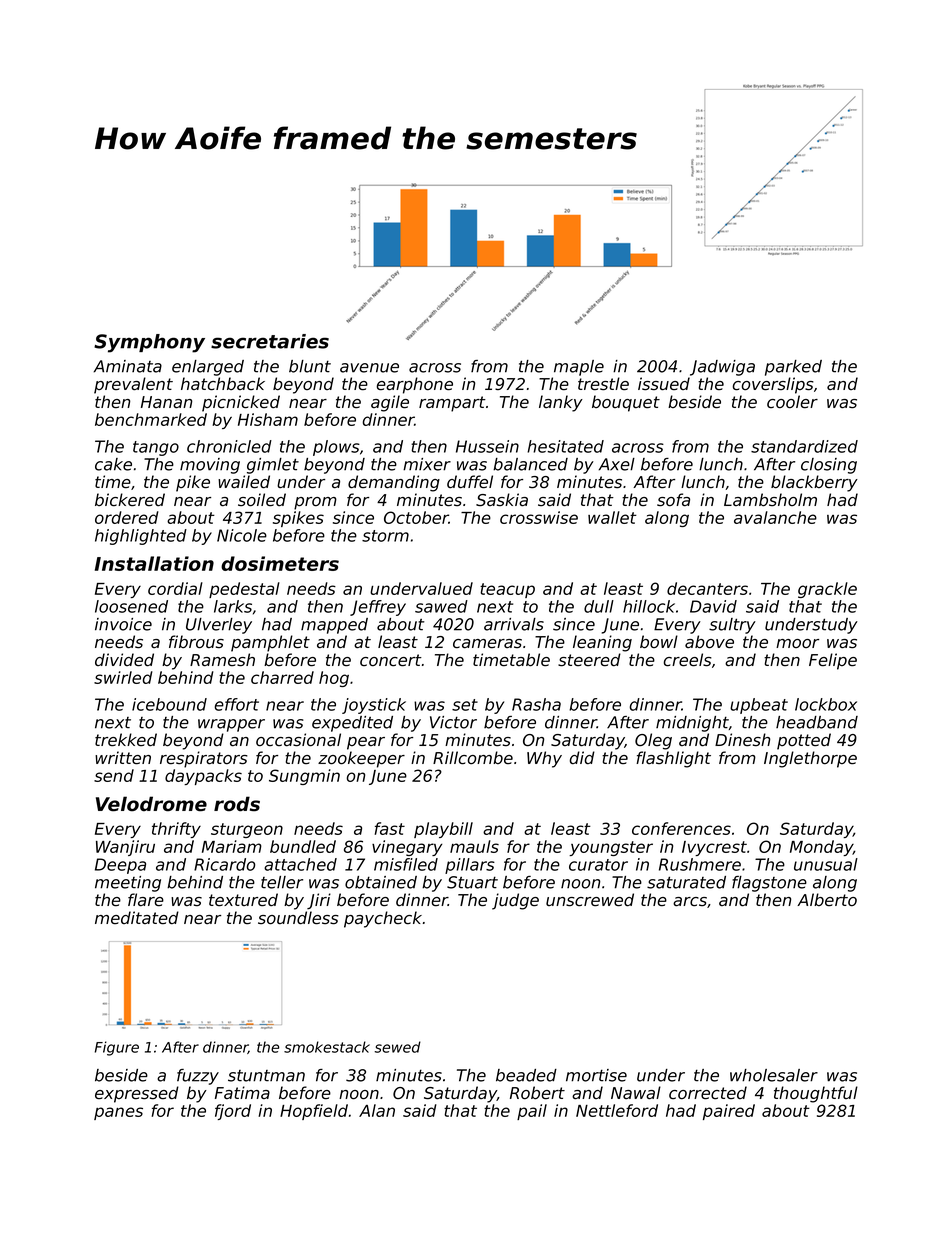 This screenshot has width=952, height=1233. Describe the element at coordinates (315, 503) in the screenshot. I see `prom` at that location.
